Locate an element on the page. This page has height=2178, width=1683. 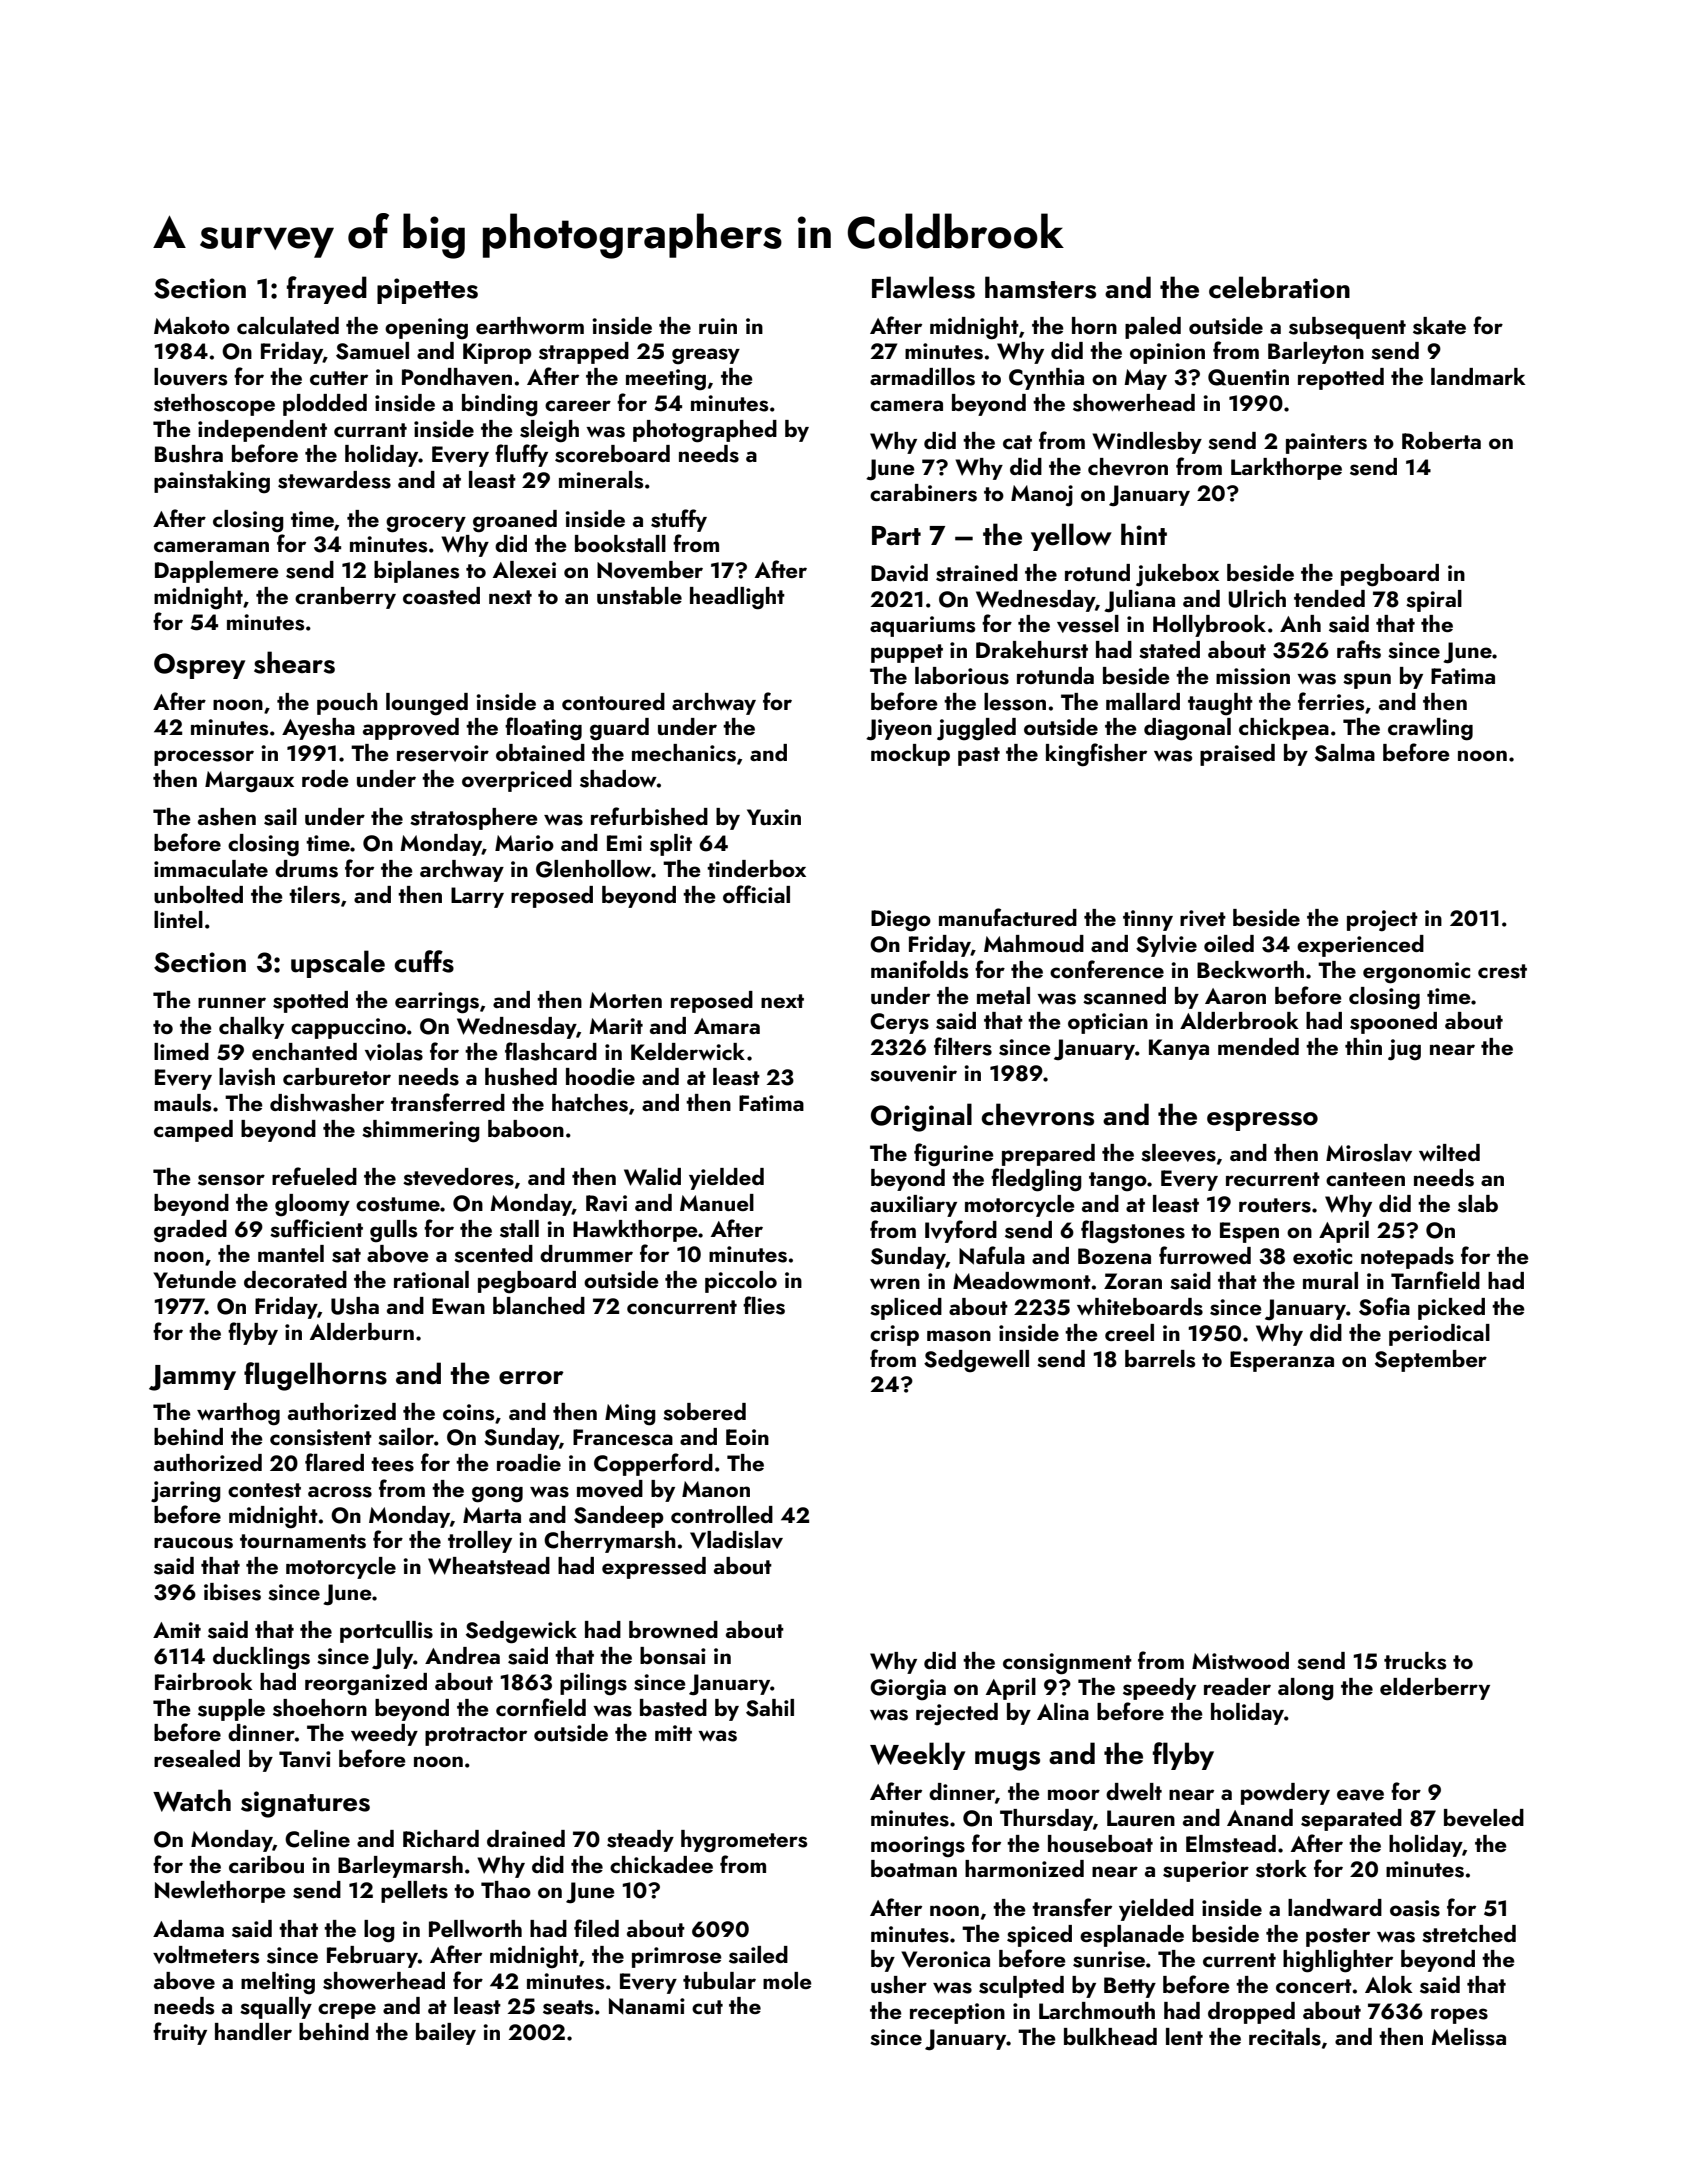
crisp is located at coordinates (894, 1335).
